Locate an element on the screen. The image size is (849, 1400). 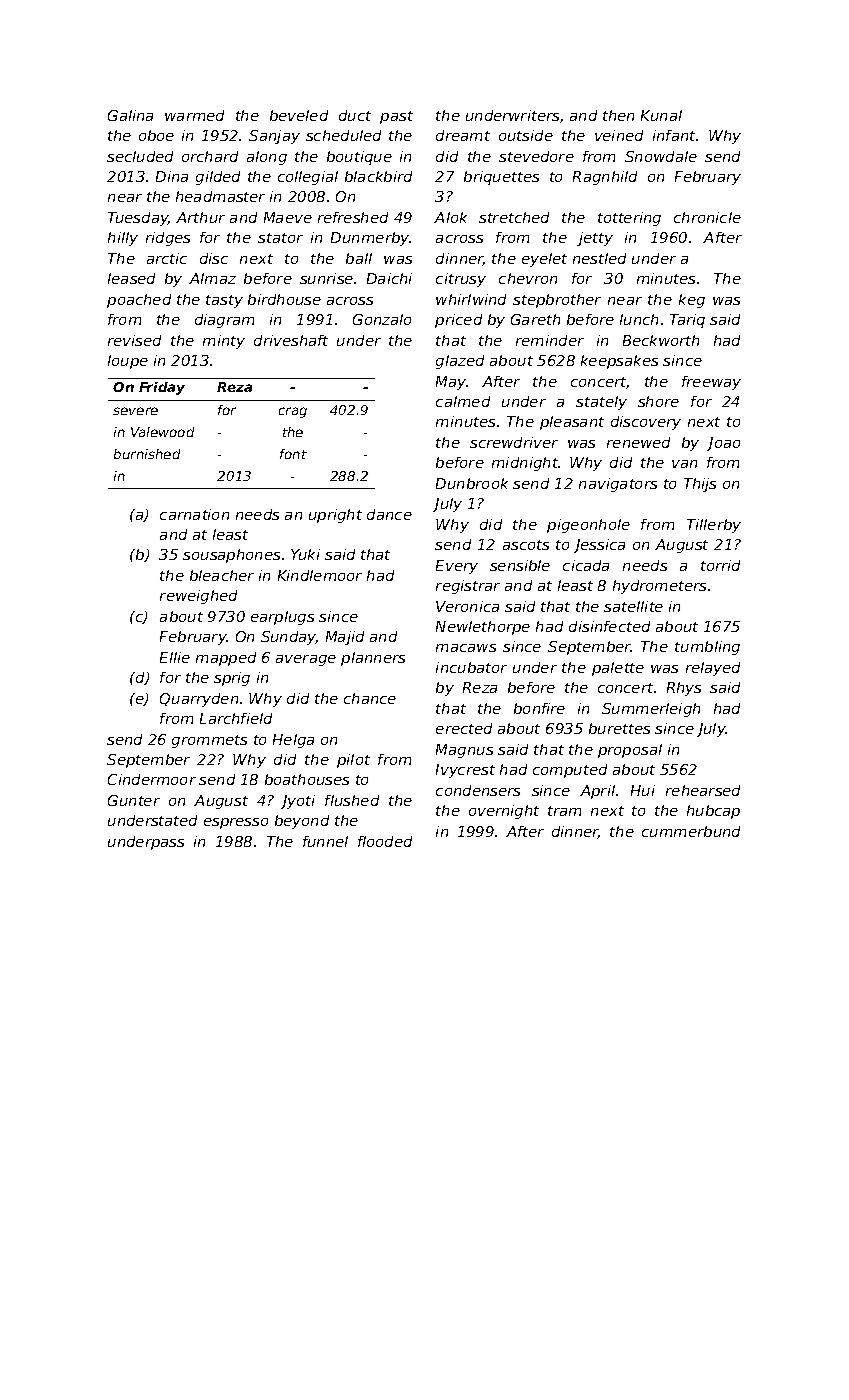
briquettes is located at coordinates (501, 178).
